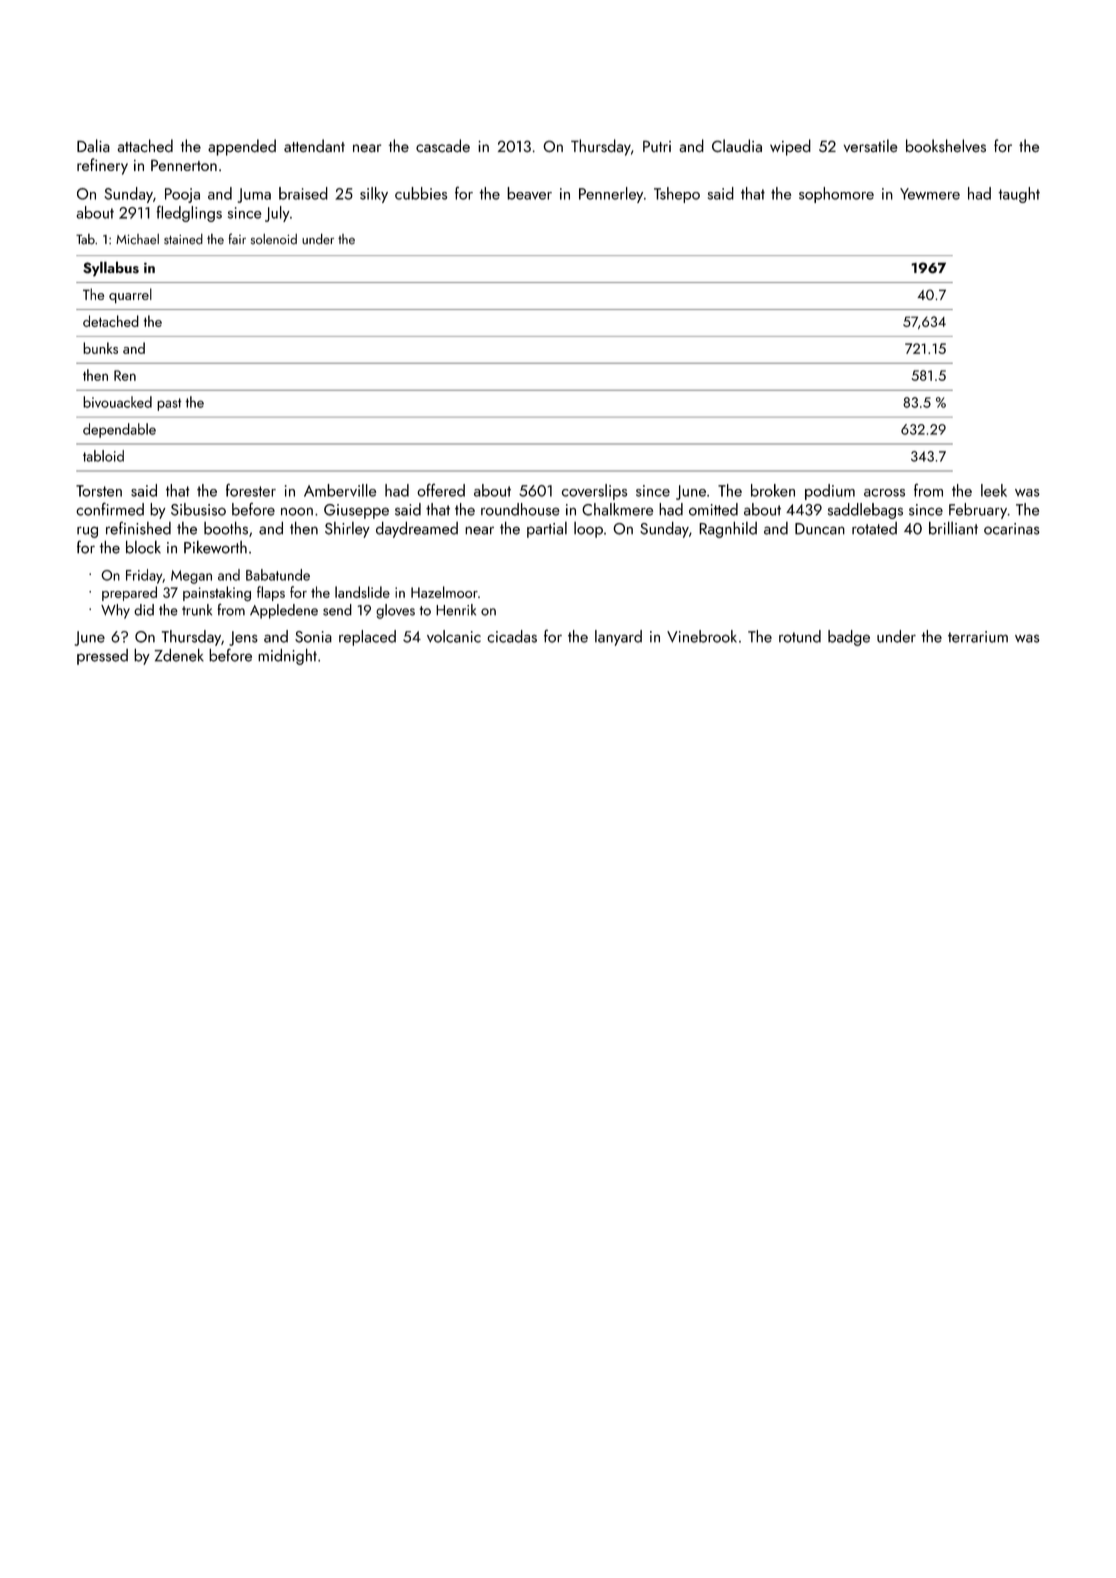 This image has width=1116, height=1578. I want to click on offered, so click(441, 490).
